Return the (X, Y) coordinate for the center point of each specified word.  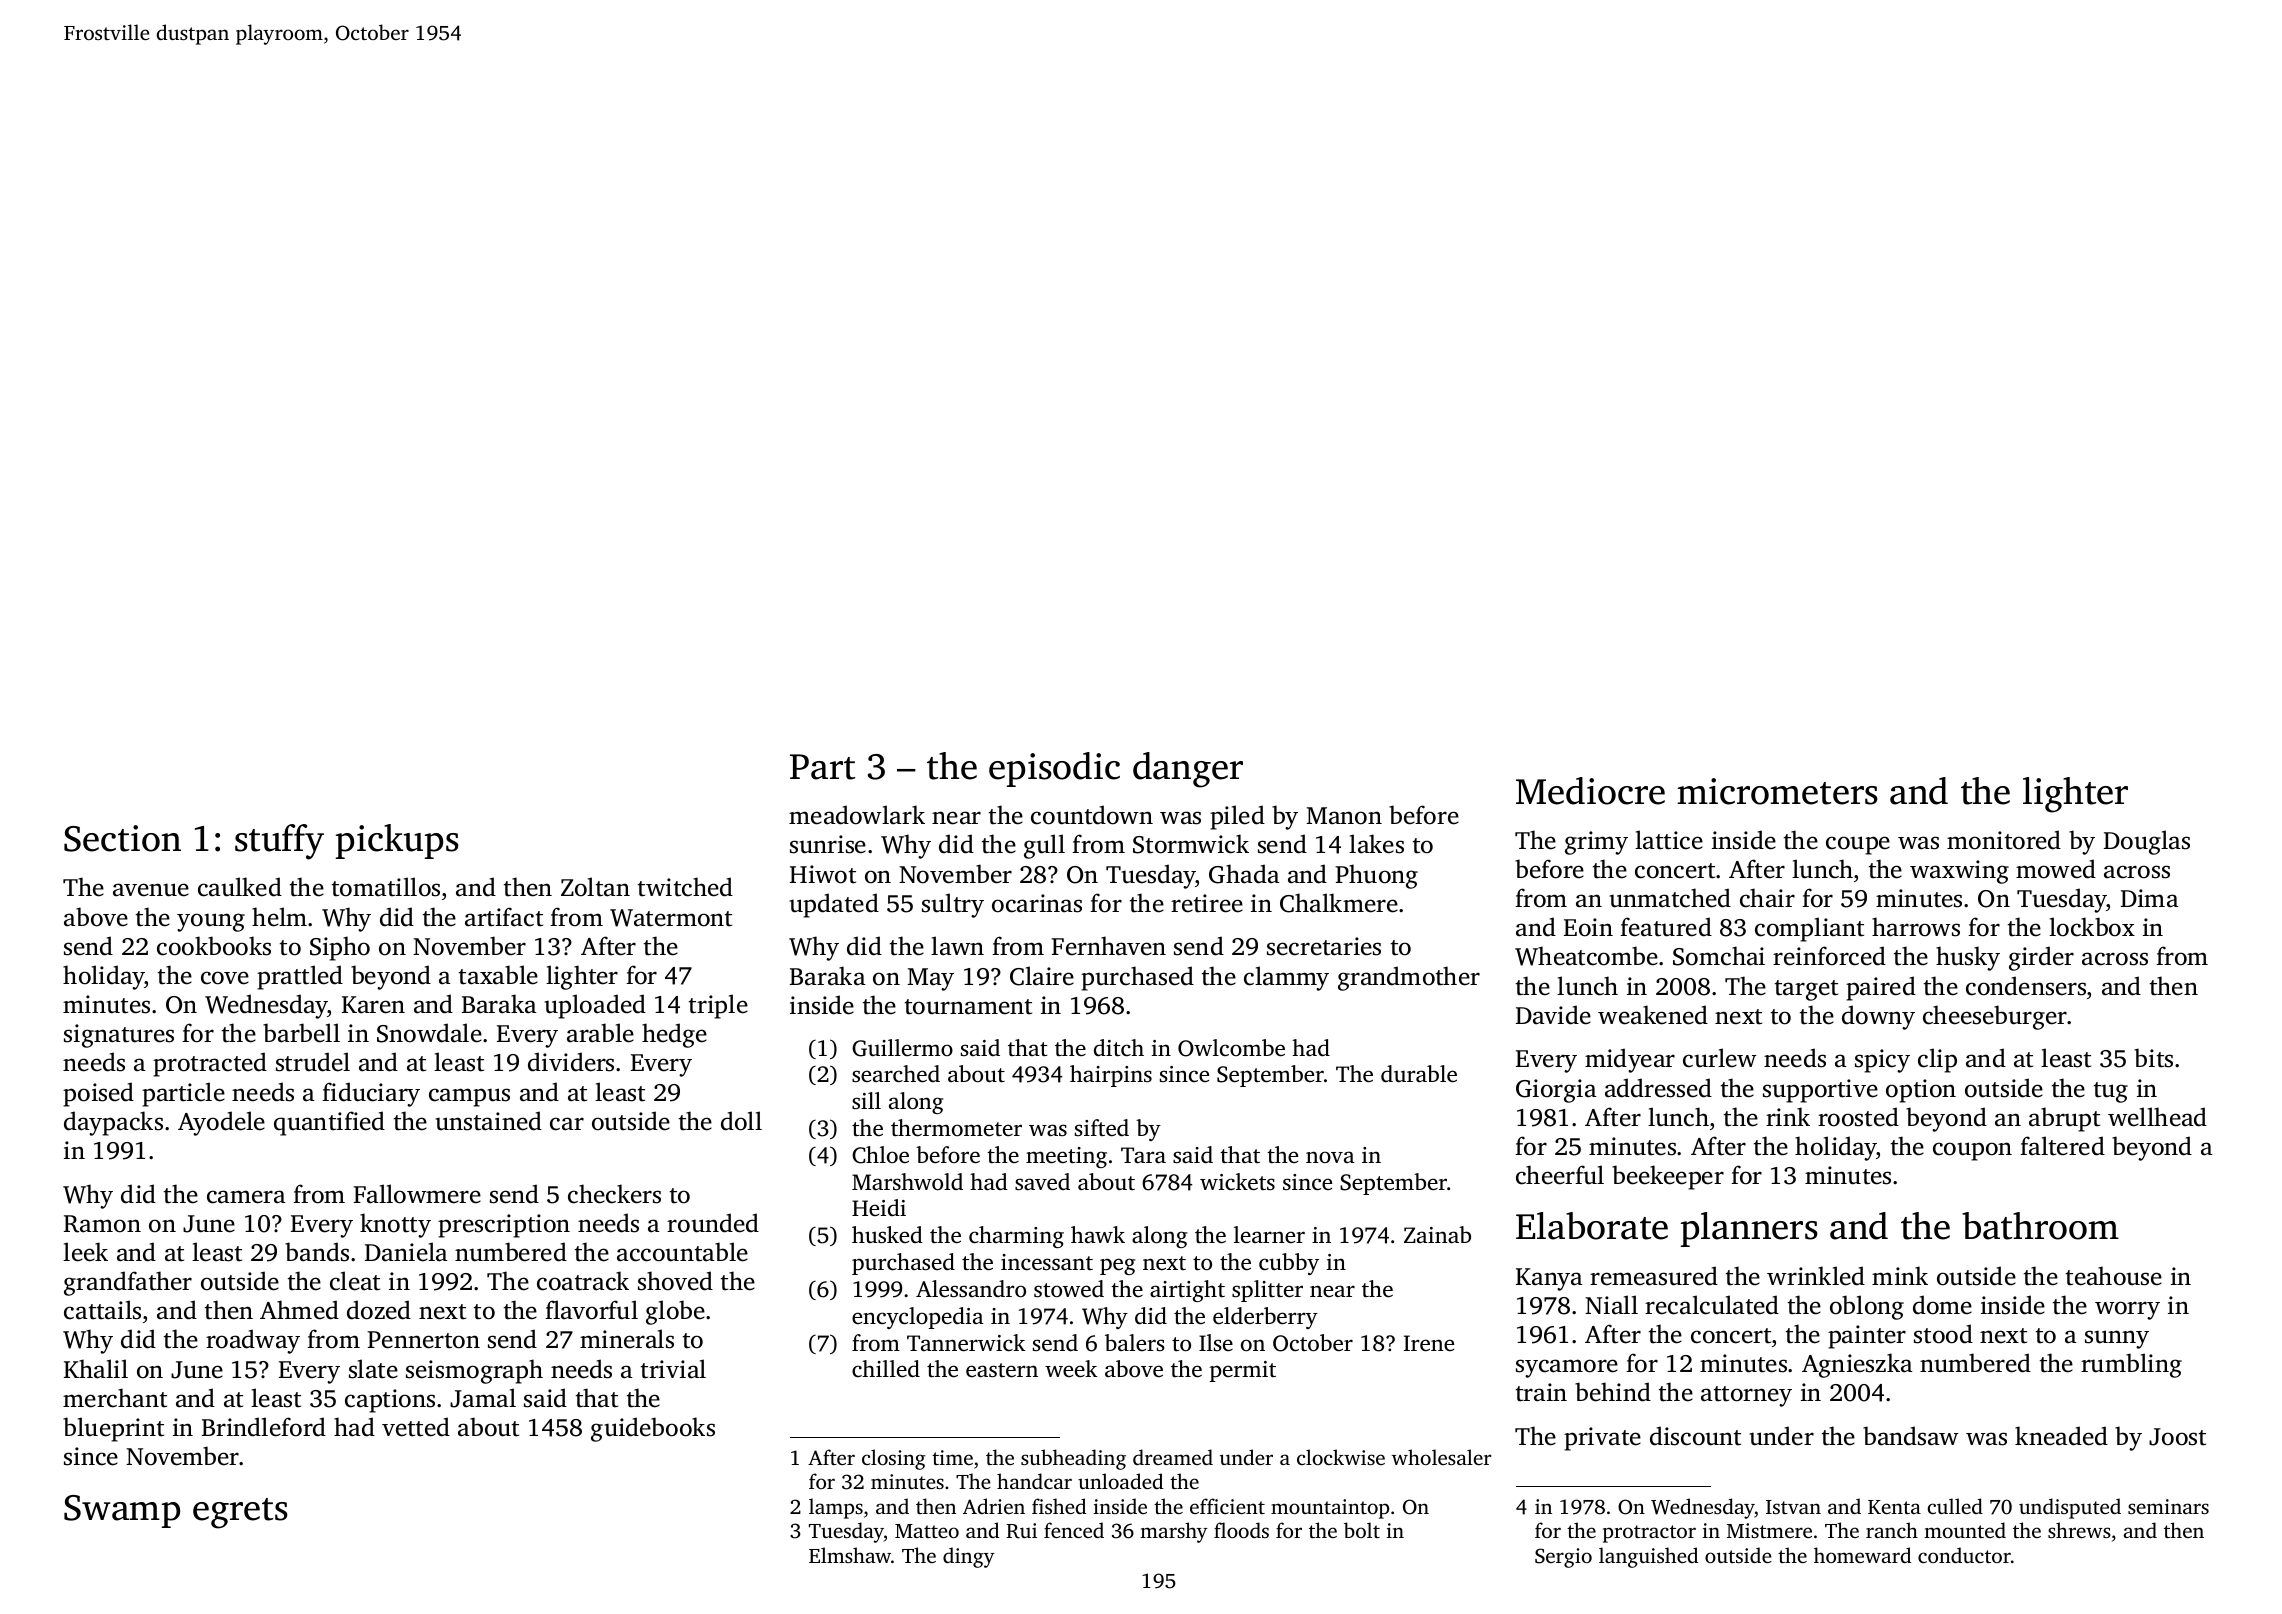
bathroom (2040, 1226)
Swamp (122, 1511)
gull (1044, 846)
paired (1881, 988)
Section (122, 838)
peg (1118, 1266)
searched (896, 1074)
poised (98, 1094)
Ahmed (299, 1310)
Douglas (2147, 842)
